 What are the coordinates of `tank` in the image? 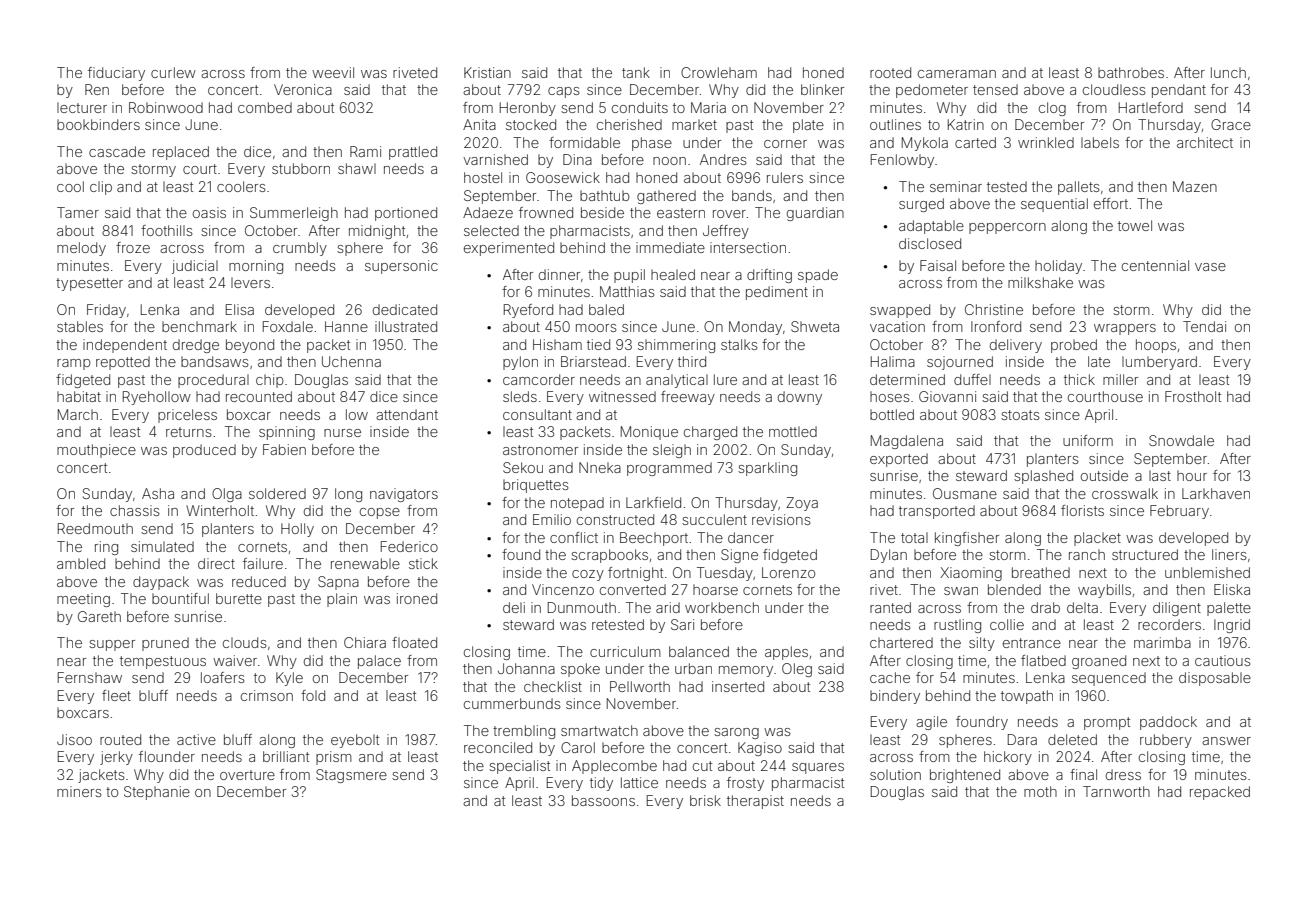 It's located at (636, 72).
